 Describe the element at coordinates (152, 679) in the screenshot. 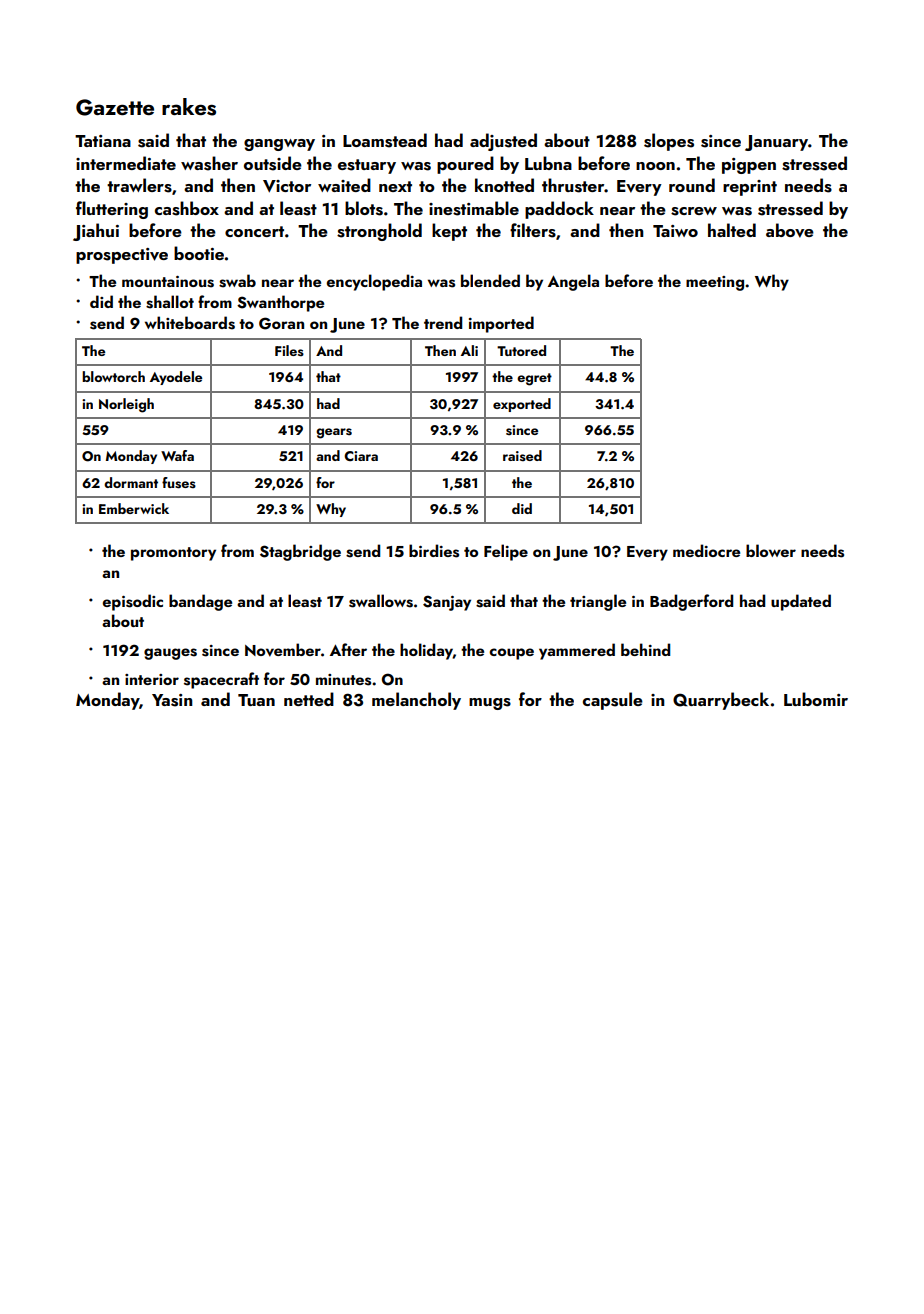

I see `interior` at that location.
